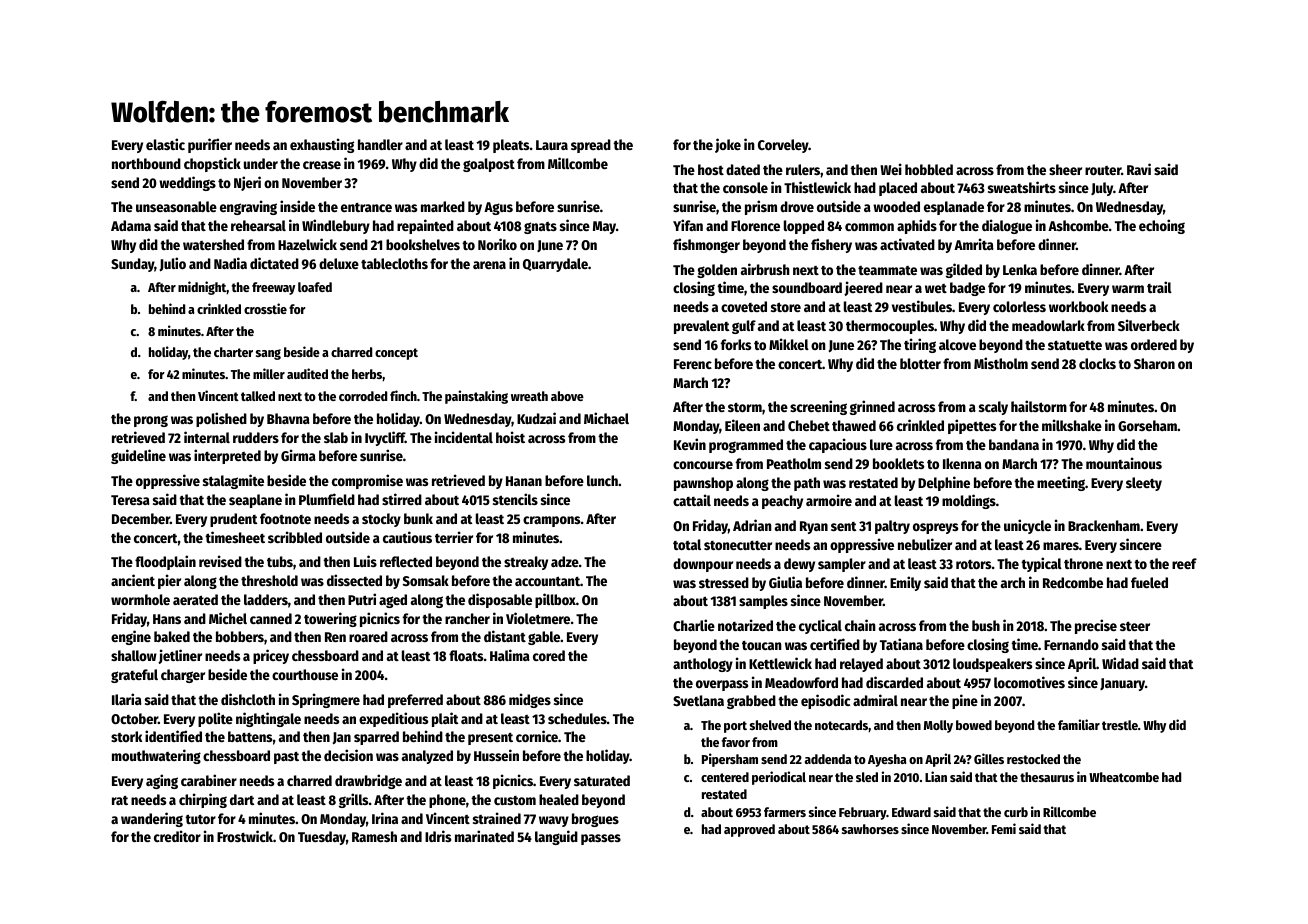  Describe the element at coordinates (809, 425) in the page. I see `Chebet` at that location.
